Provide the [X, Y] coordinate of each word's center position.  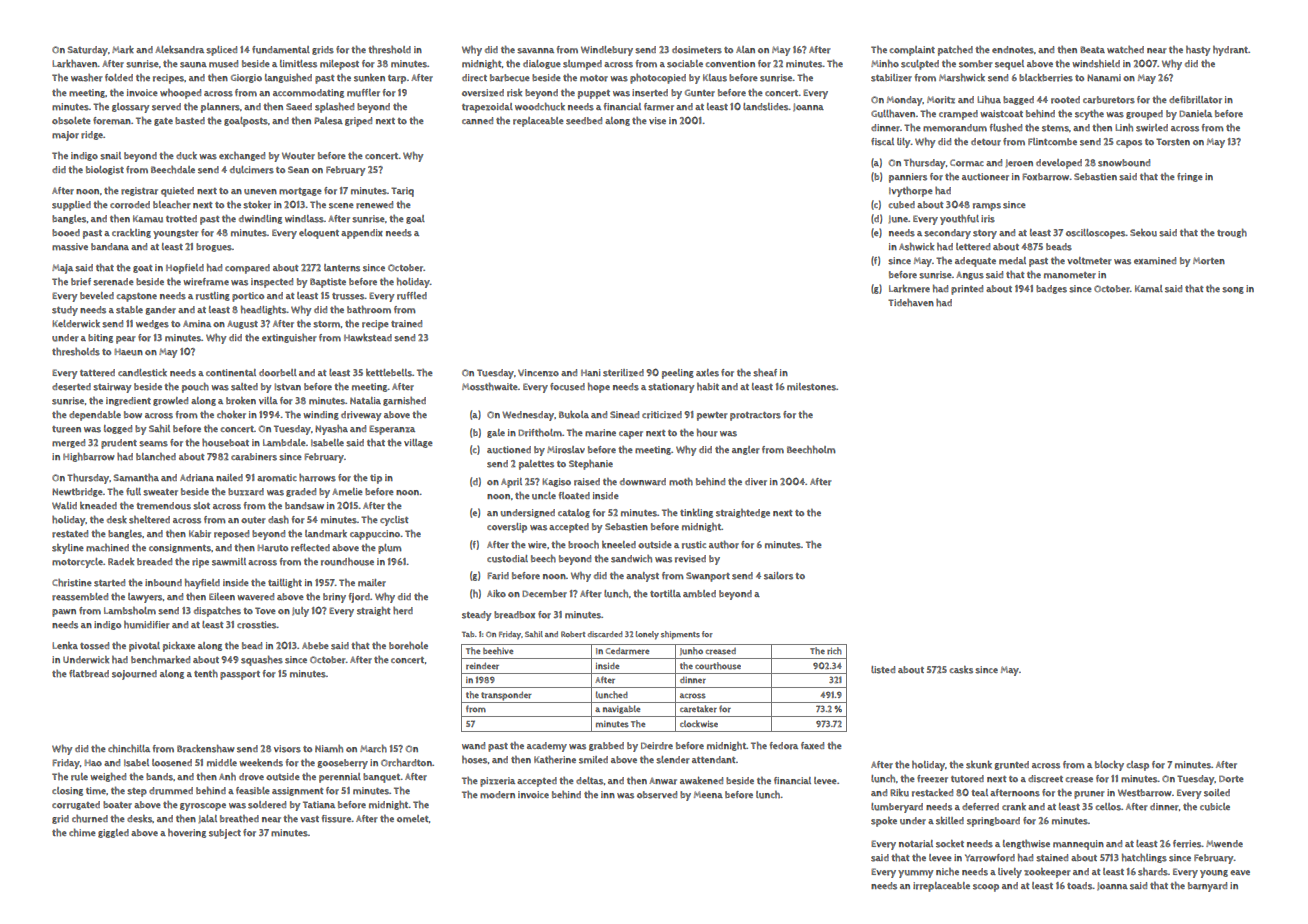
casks [961, 670]
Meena [708, 794]
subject [225, 834]
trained [406, 324]
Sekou [1143, 233]
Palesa [328, 121]
